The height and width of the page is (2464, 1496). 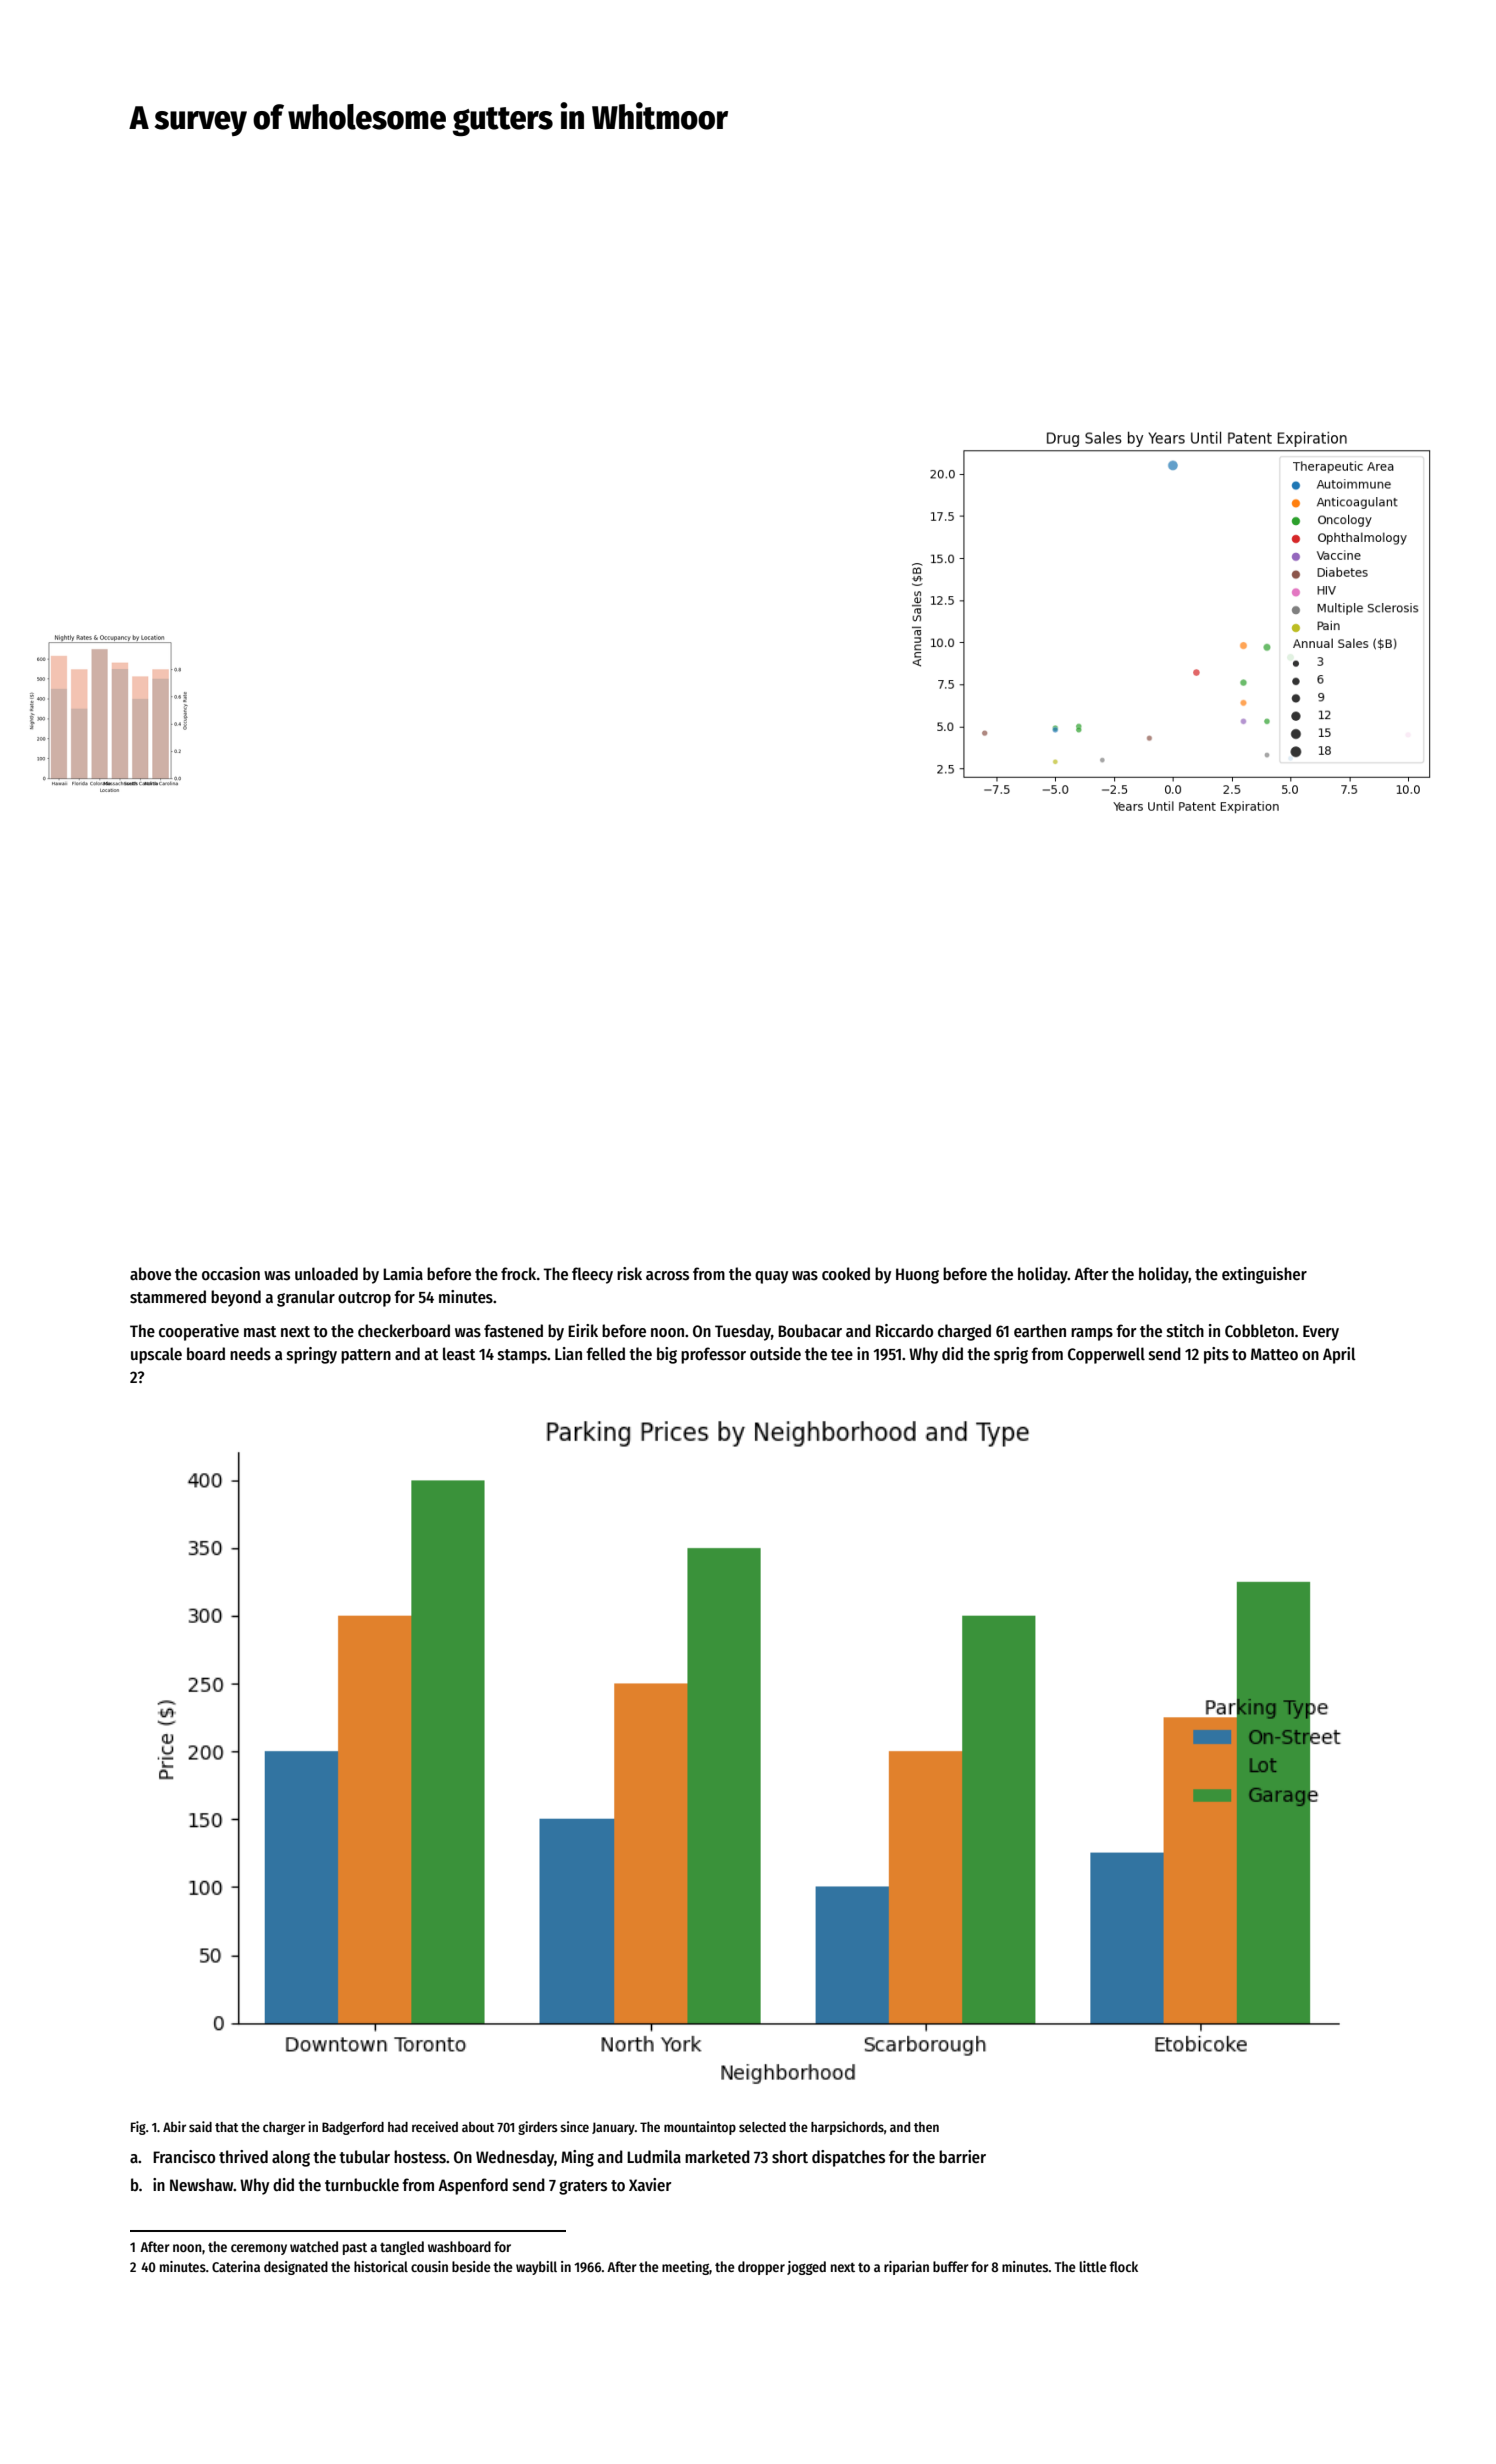 What do you see at coordinates (762, 2127) in the page?
I see `selected` at bounding box center [762, 2127].
